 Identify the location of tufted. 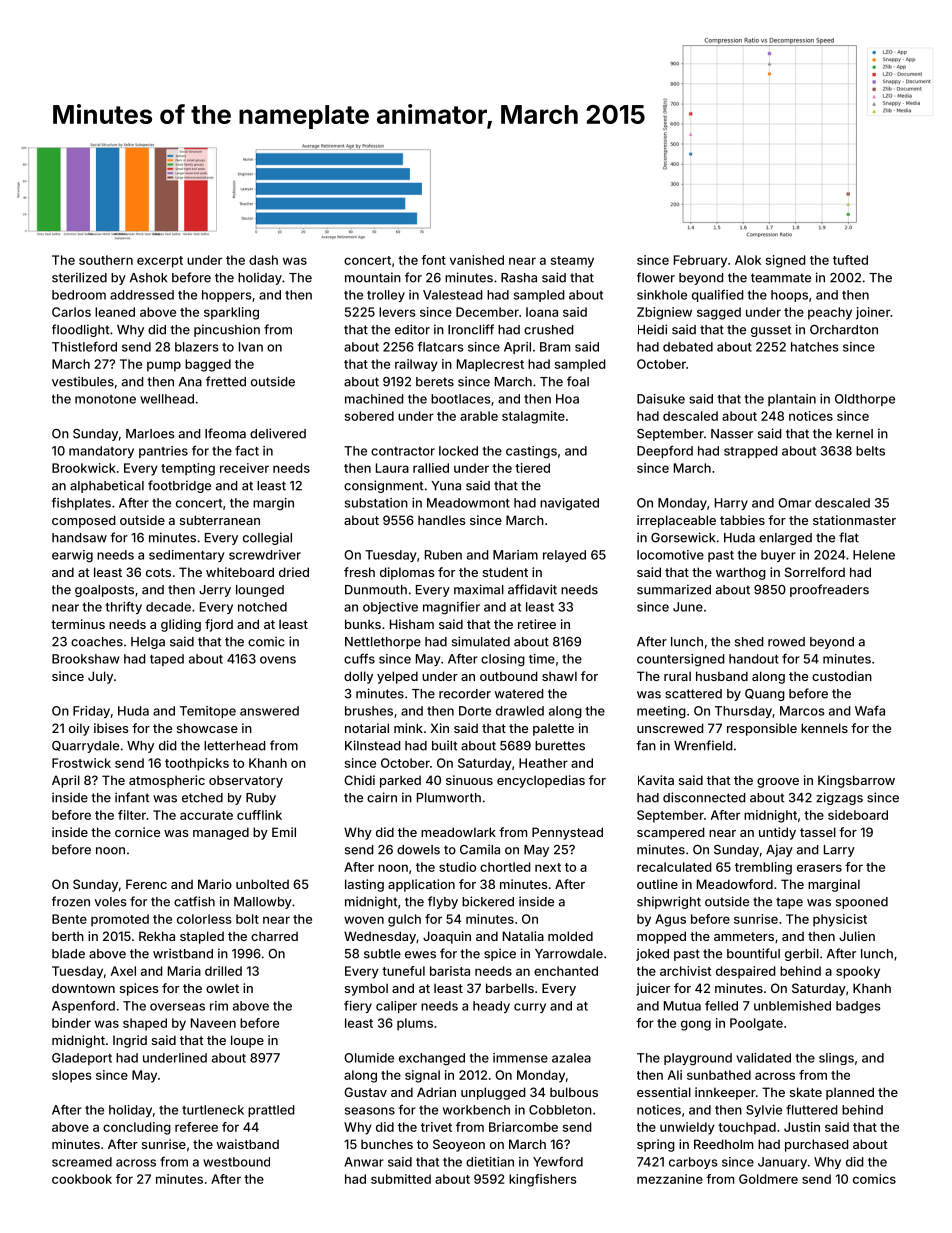
(850, 260).
